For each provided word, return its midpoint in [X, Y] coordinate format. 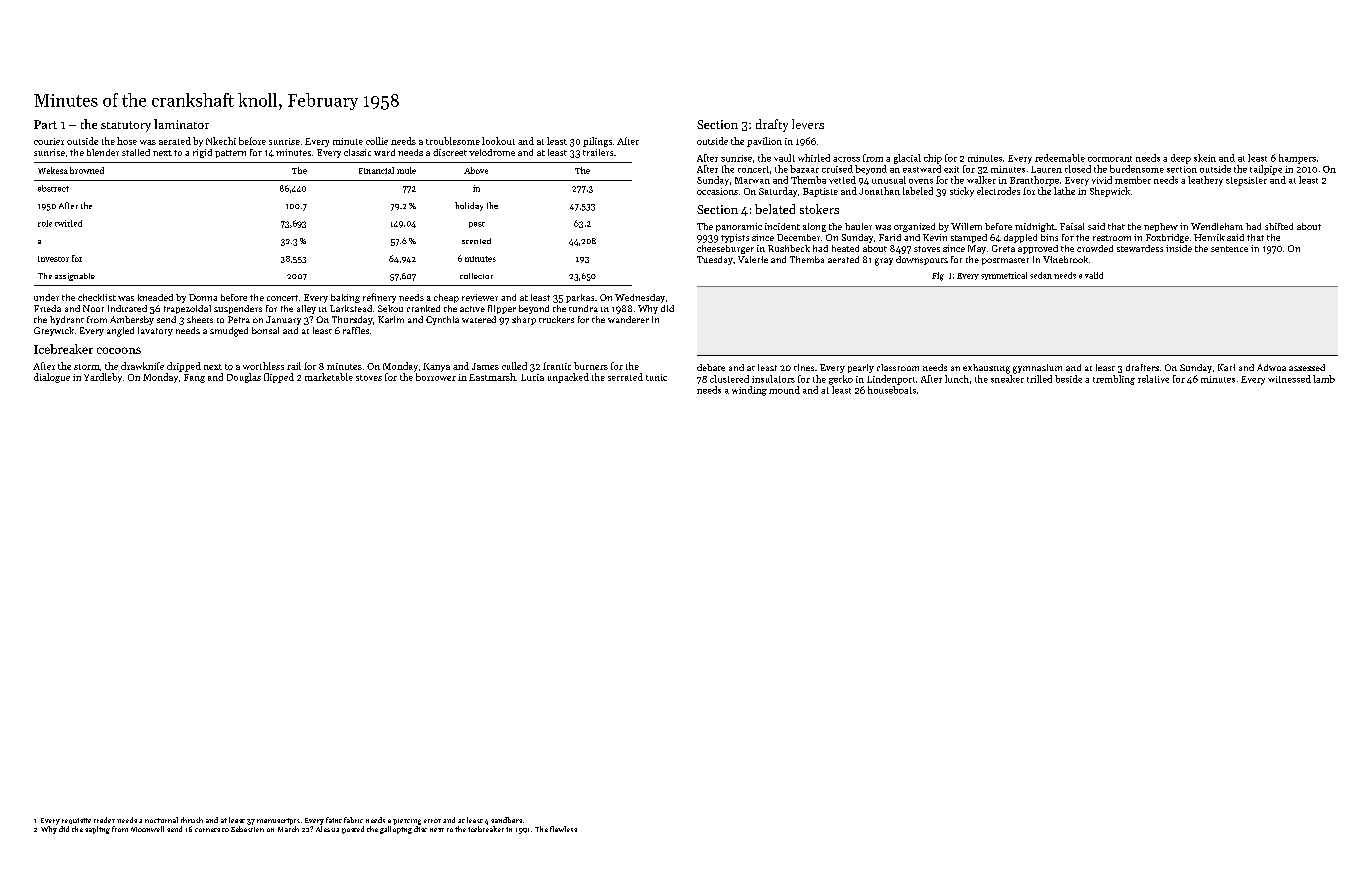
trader [104, 820]
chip [933, 159]
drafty [772, 125]
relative [1153, 379]
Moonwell [147, 829]
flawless [563, 829]
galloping [396, 830]
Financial [376, 170]
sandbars [506, 820]
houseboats [892, 390]
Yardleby [103, 378]
